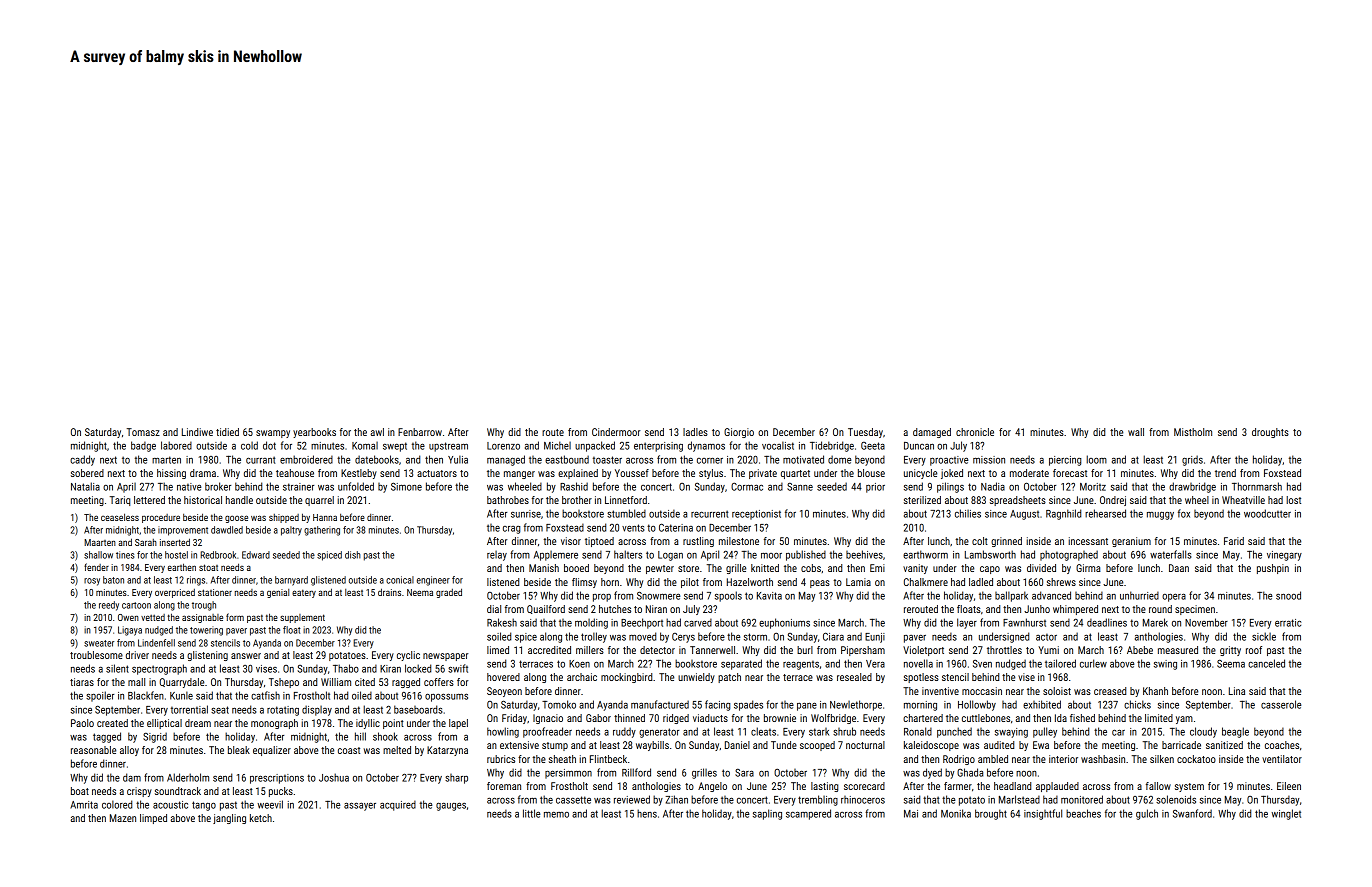  I want to click on manufactured, so click(660, 704).
